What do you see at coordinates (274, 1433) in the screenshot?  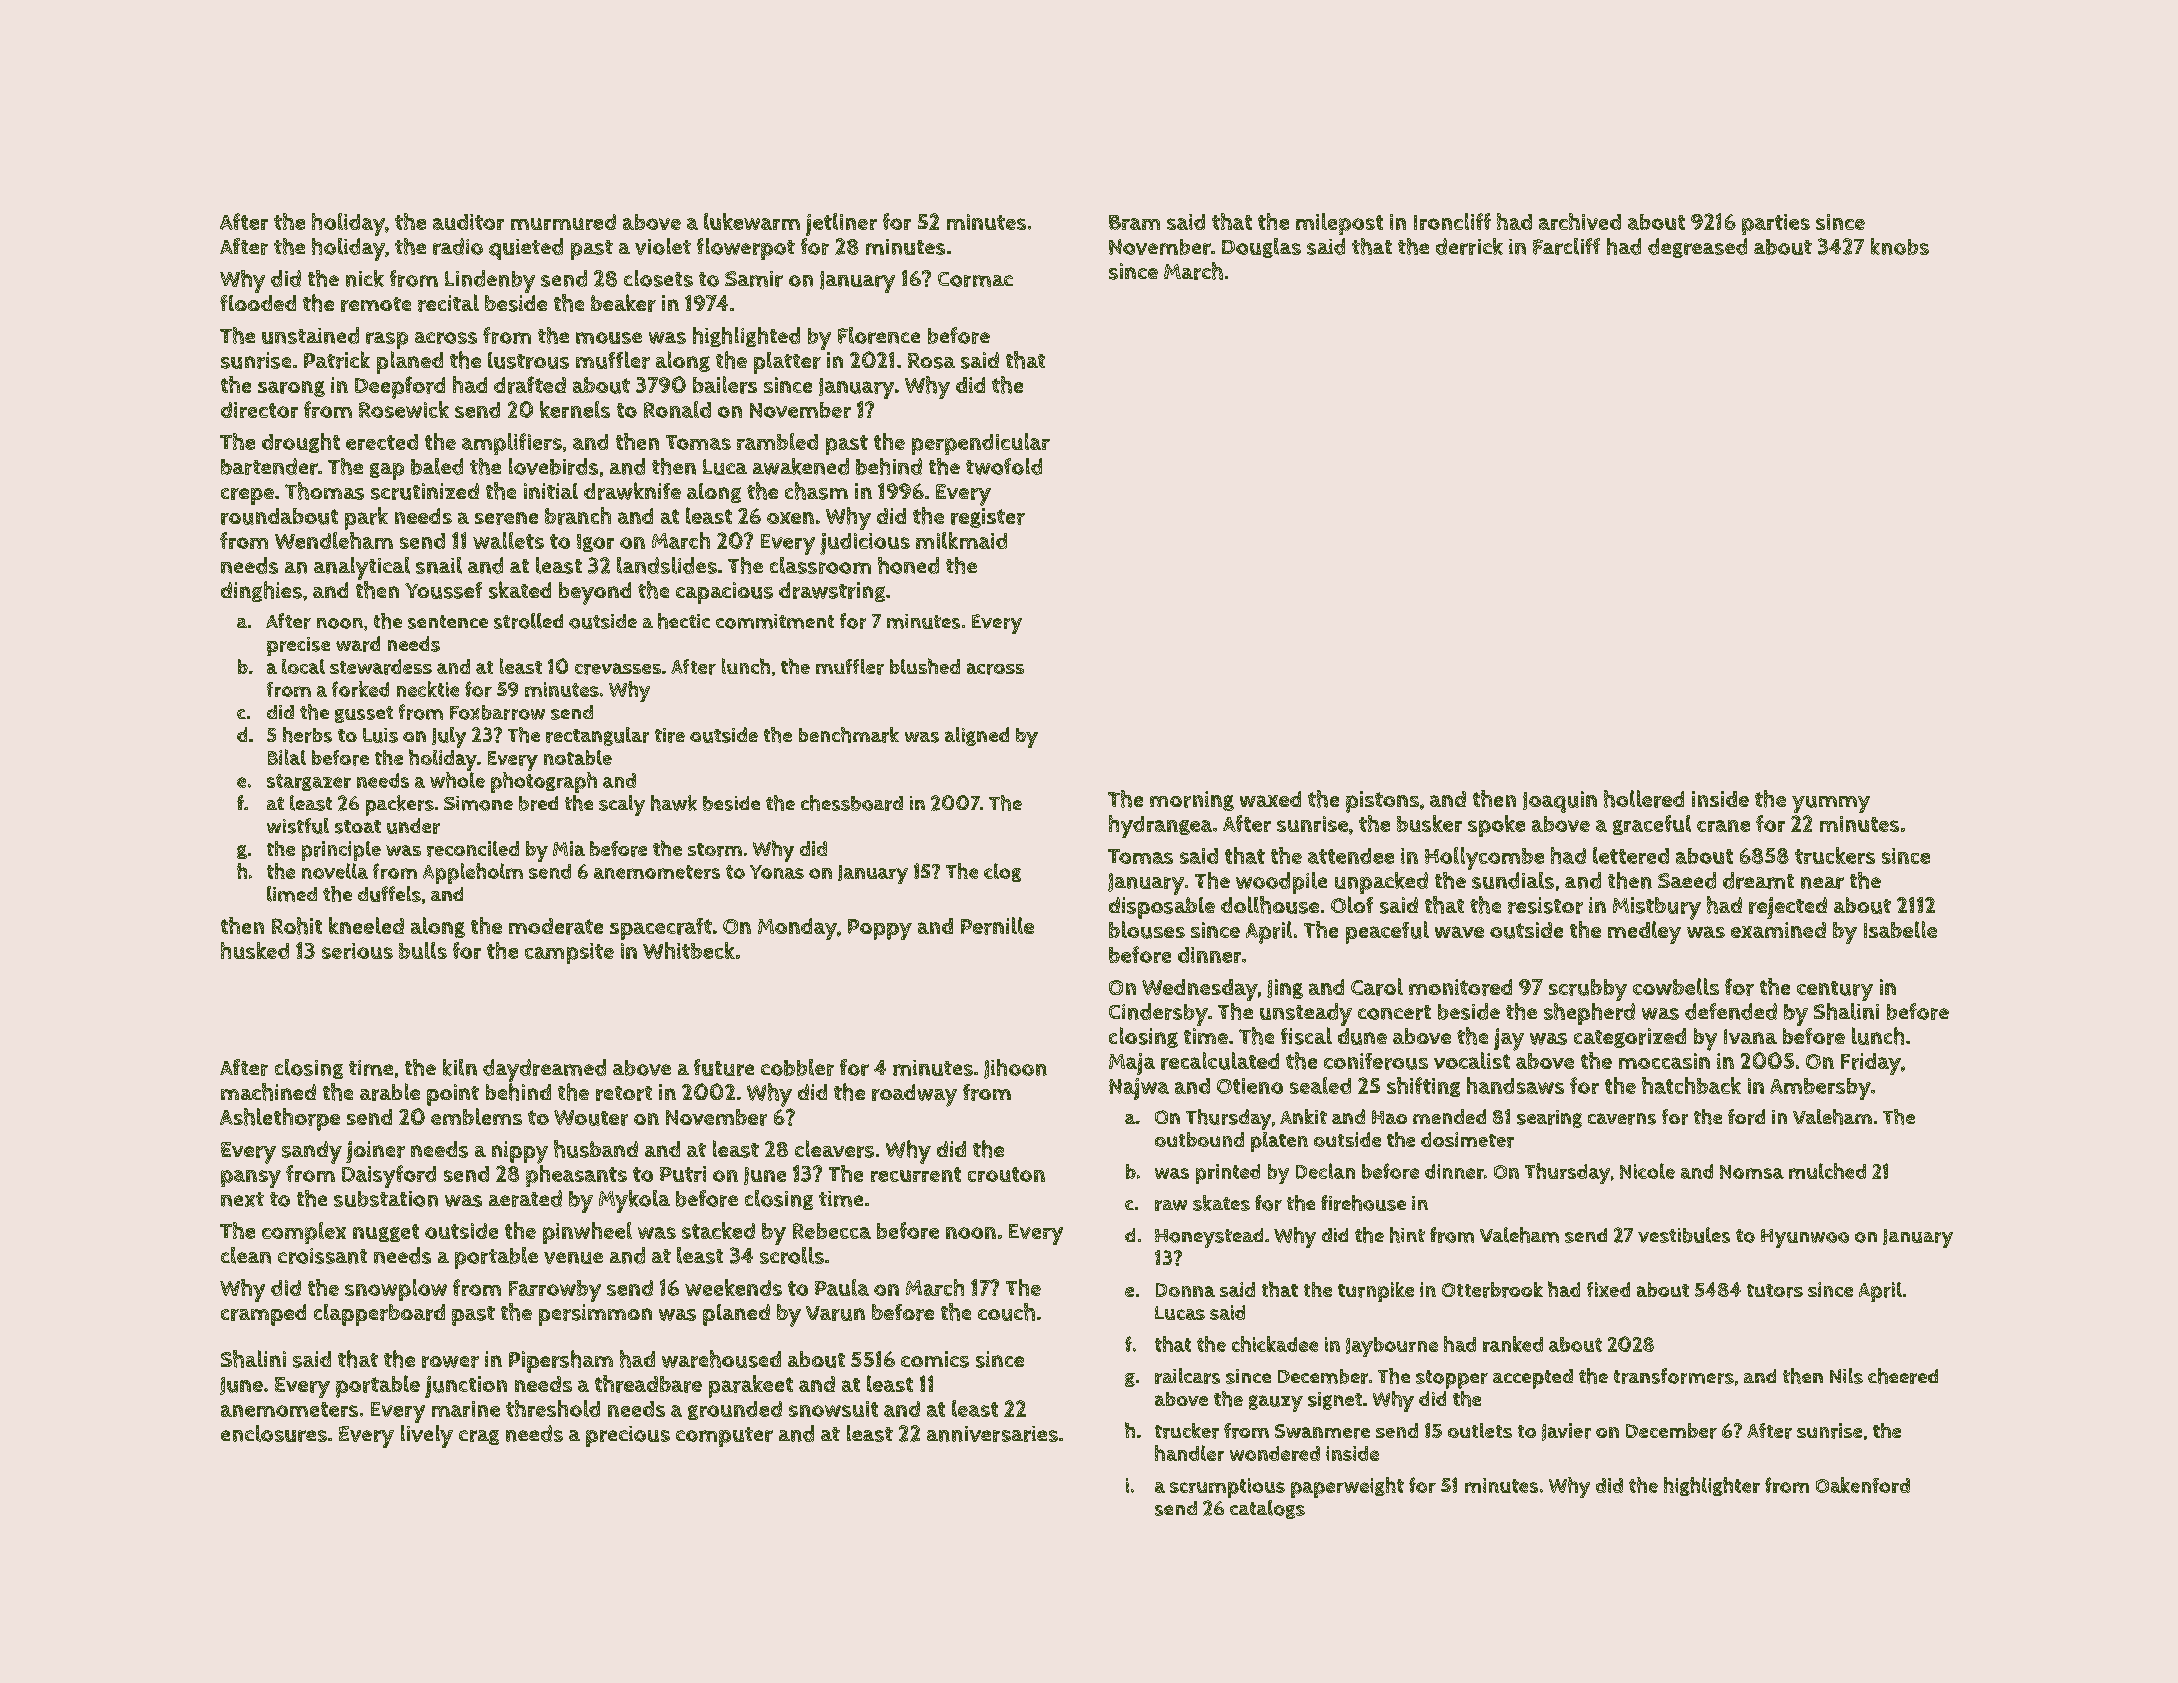 I see `enclosures` at bounding box center [274, 1433].
